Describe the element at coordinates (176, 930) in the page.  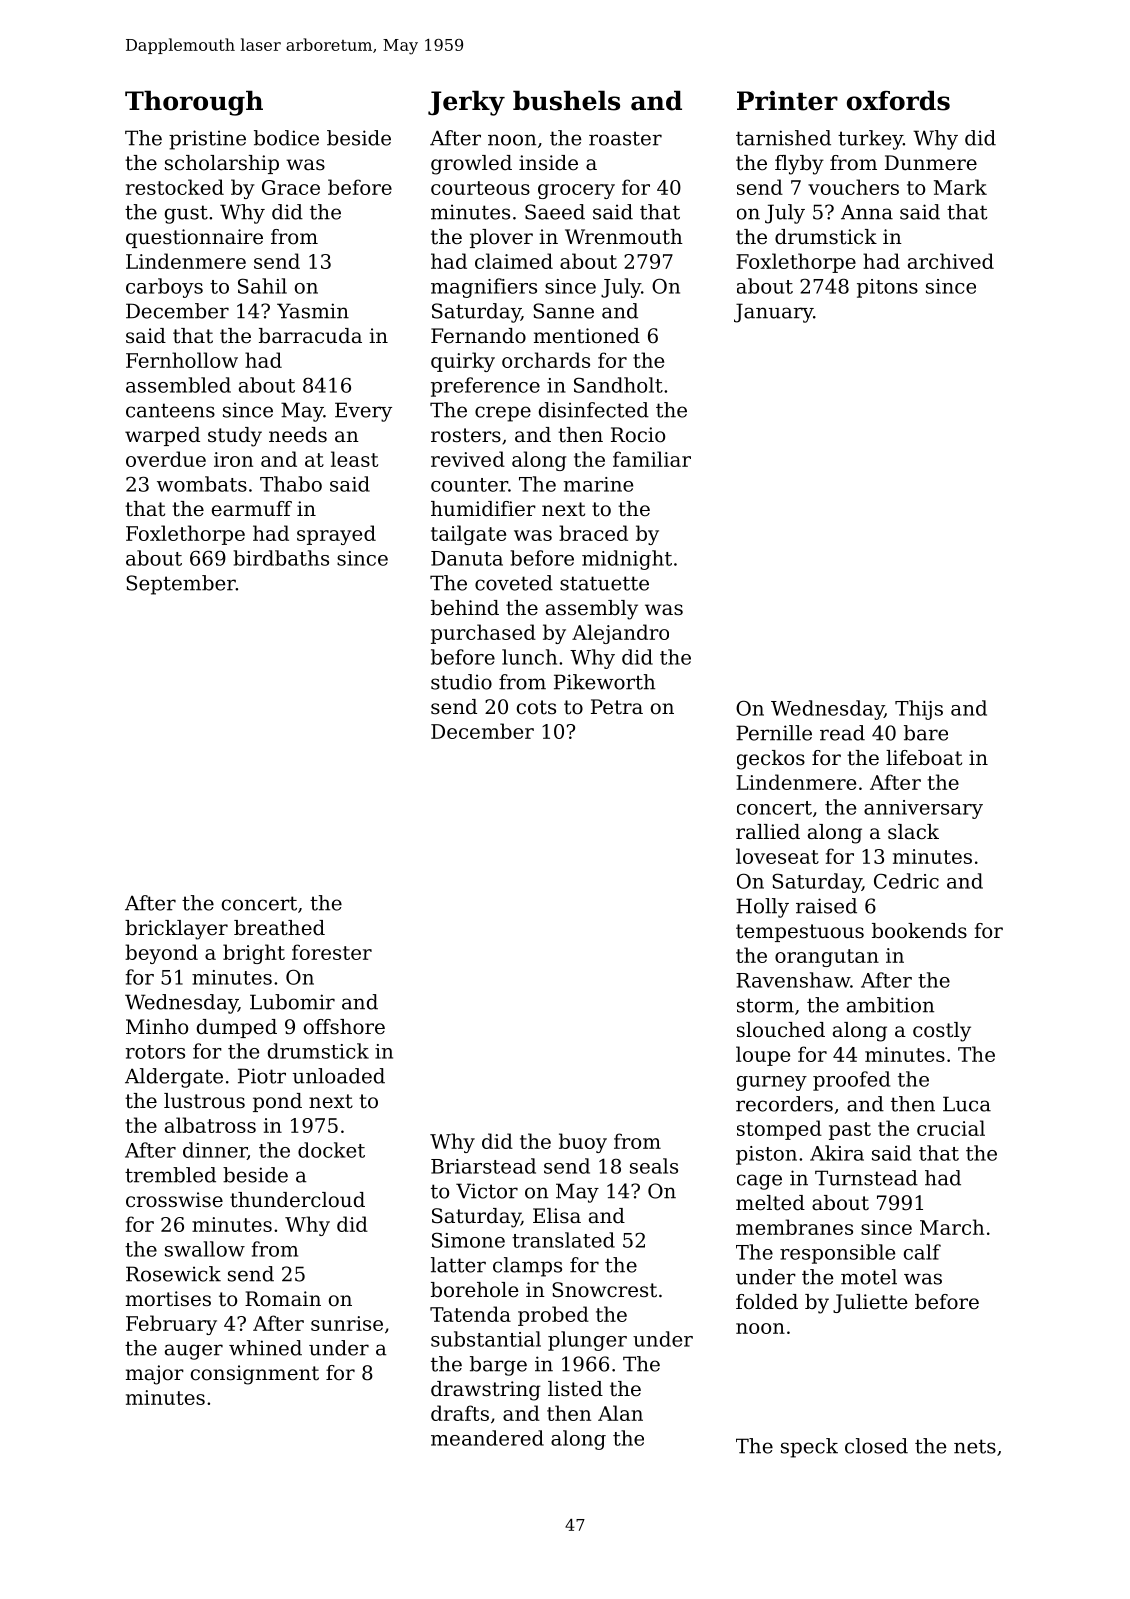
I see `bricklayer` at that location.
